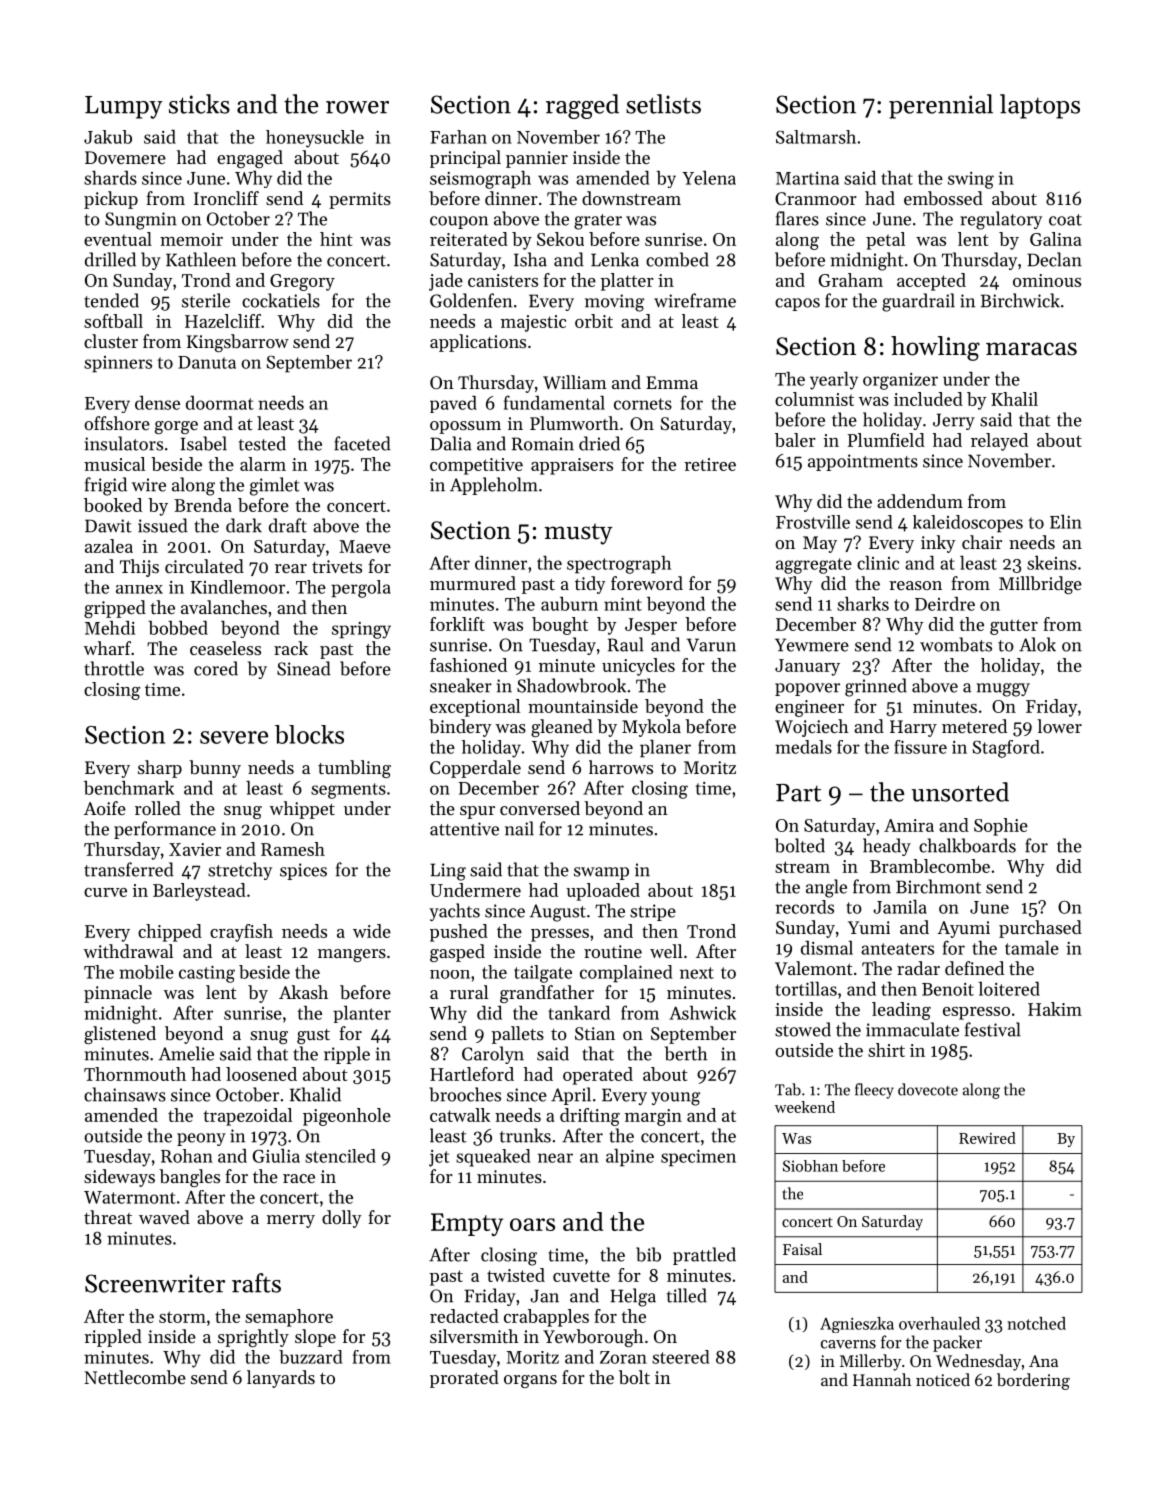  I want to click on organs, so click(530, 1381).
